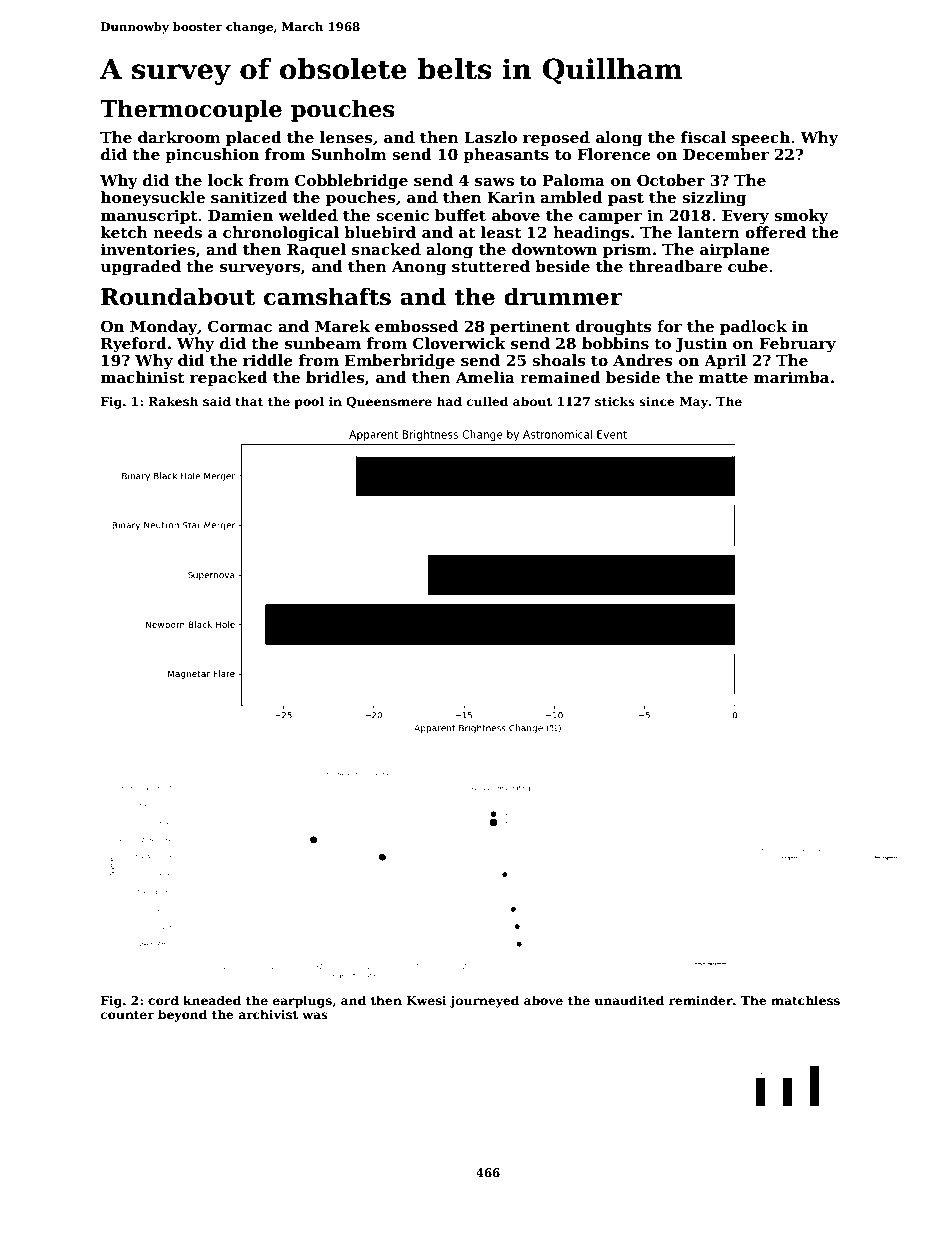  What do you see at coordinates (487, 401) in the screenshot?
I see `culled` at bounding box center [487, 401].
